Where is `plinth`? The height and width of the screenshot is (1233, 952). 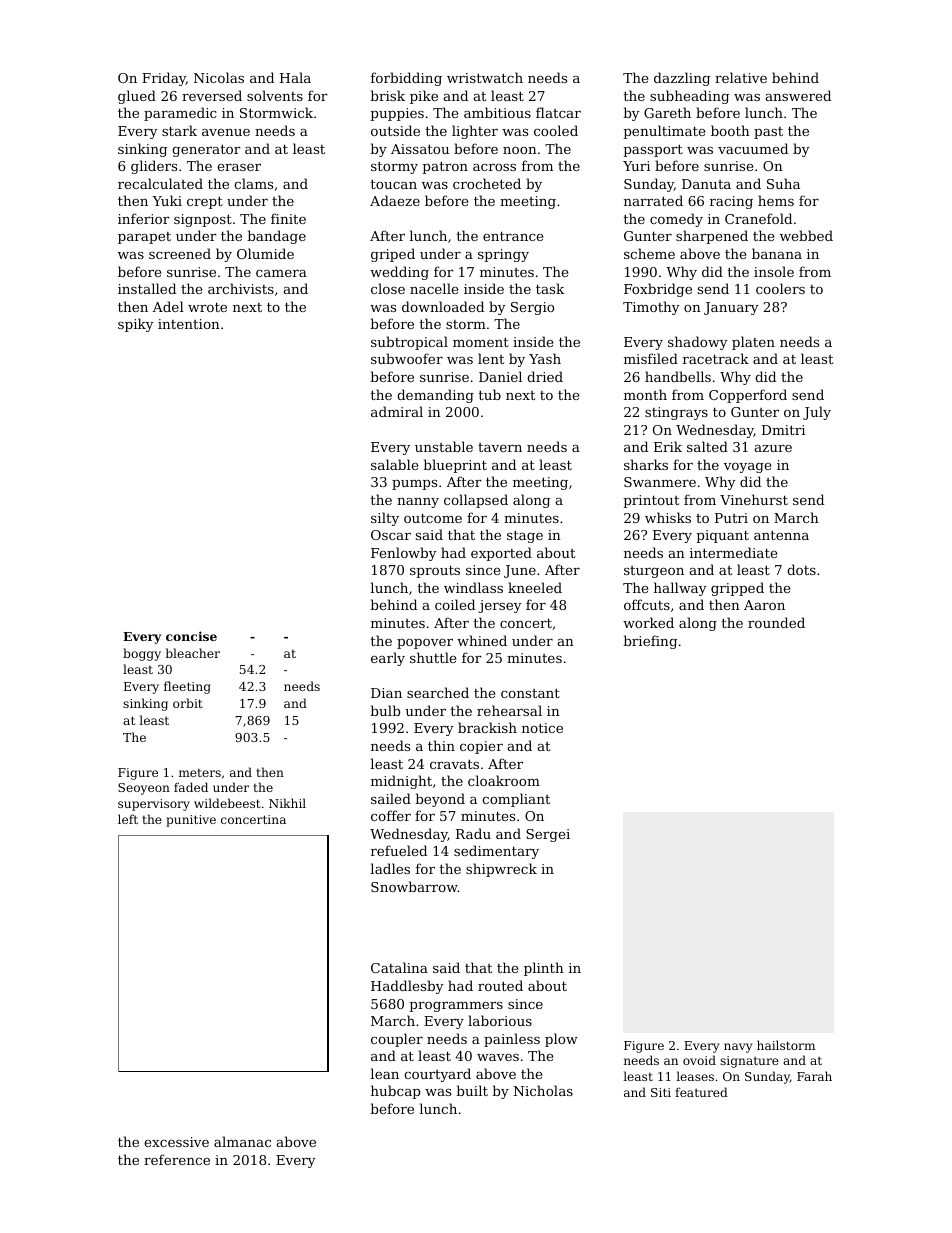 plinth is located at coordinates (544, 969).
